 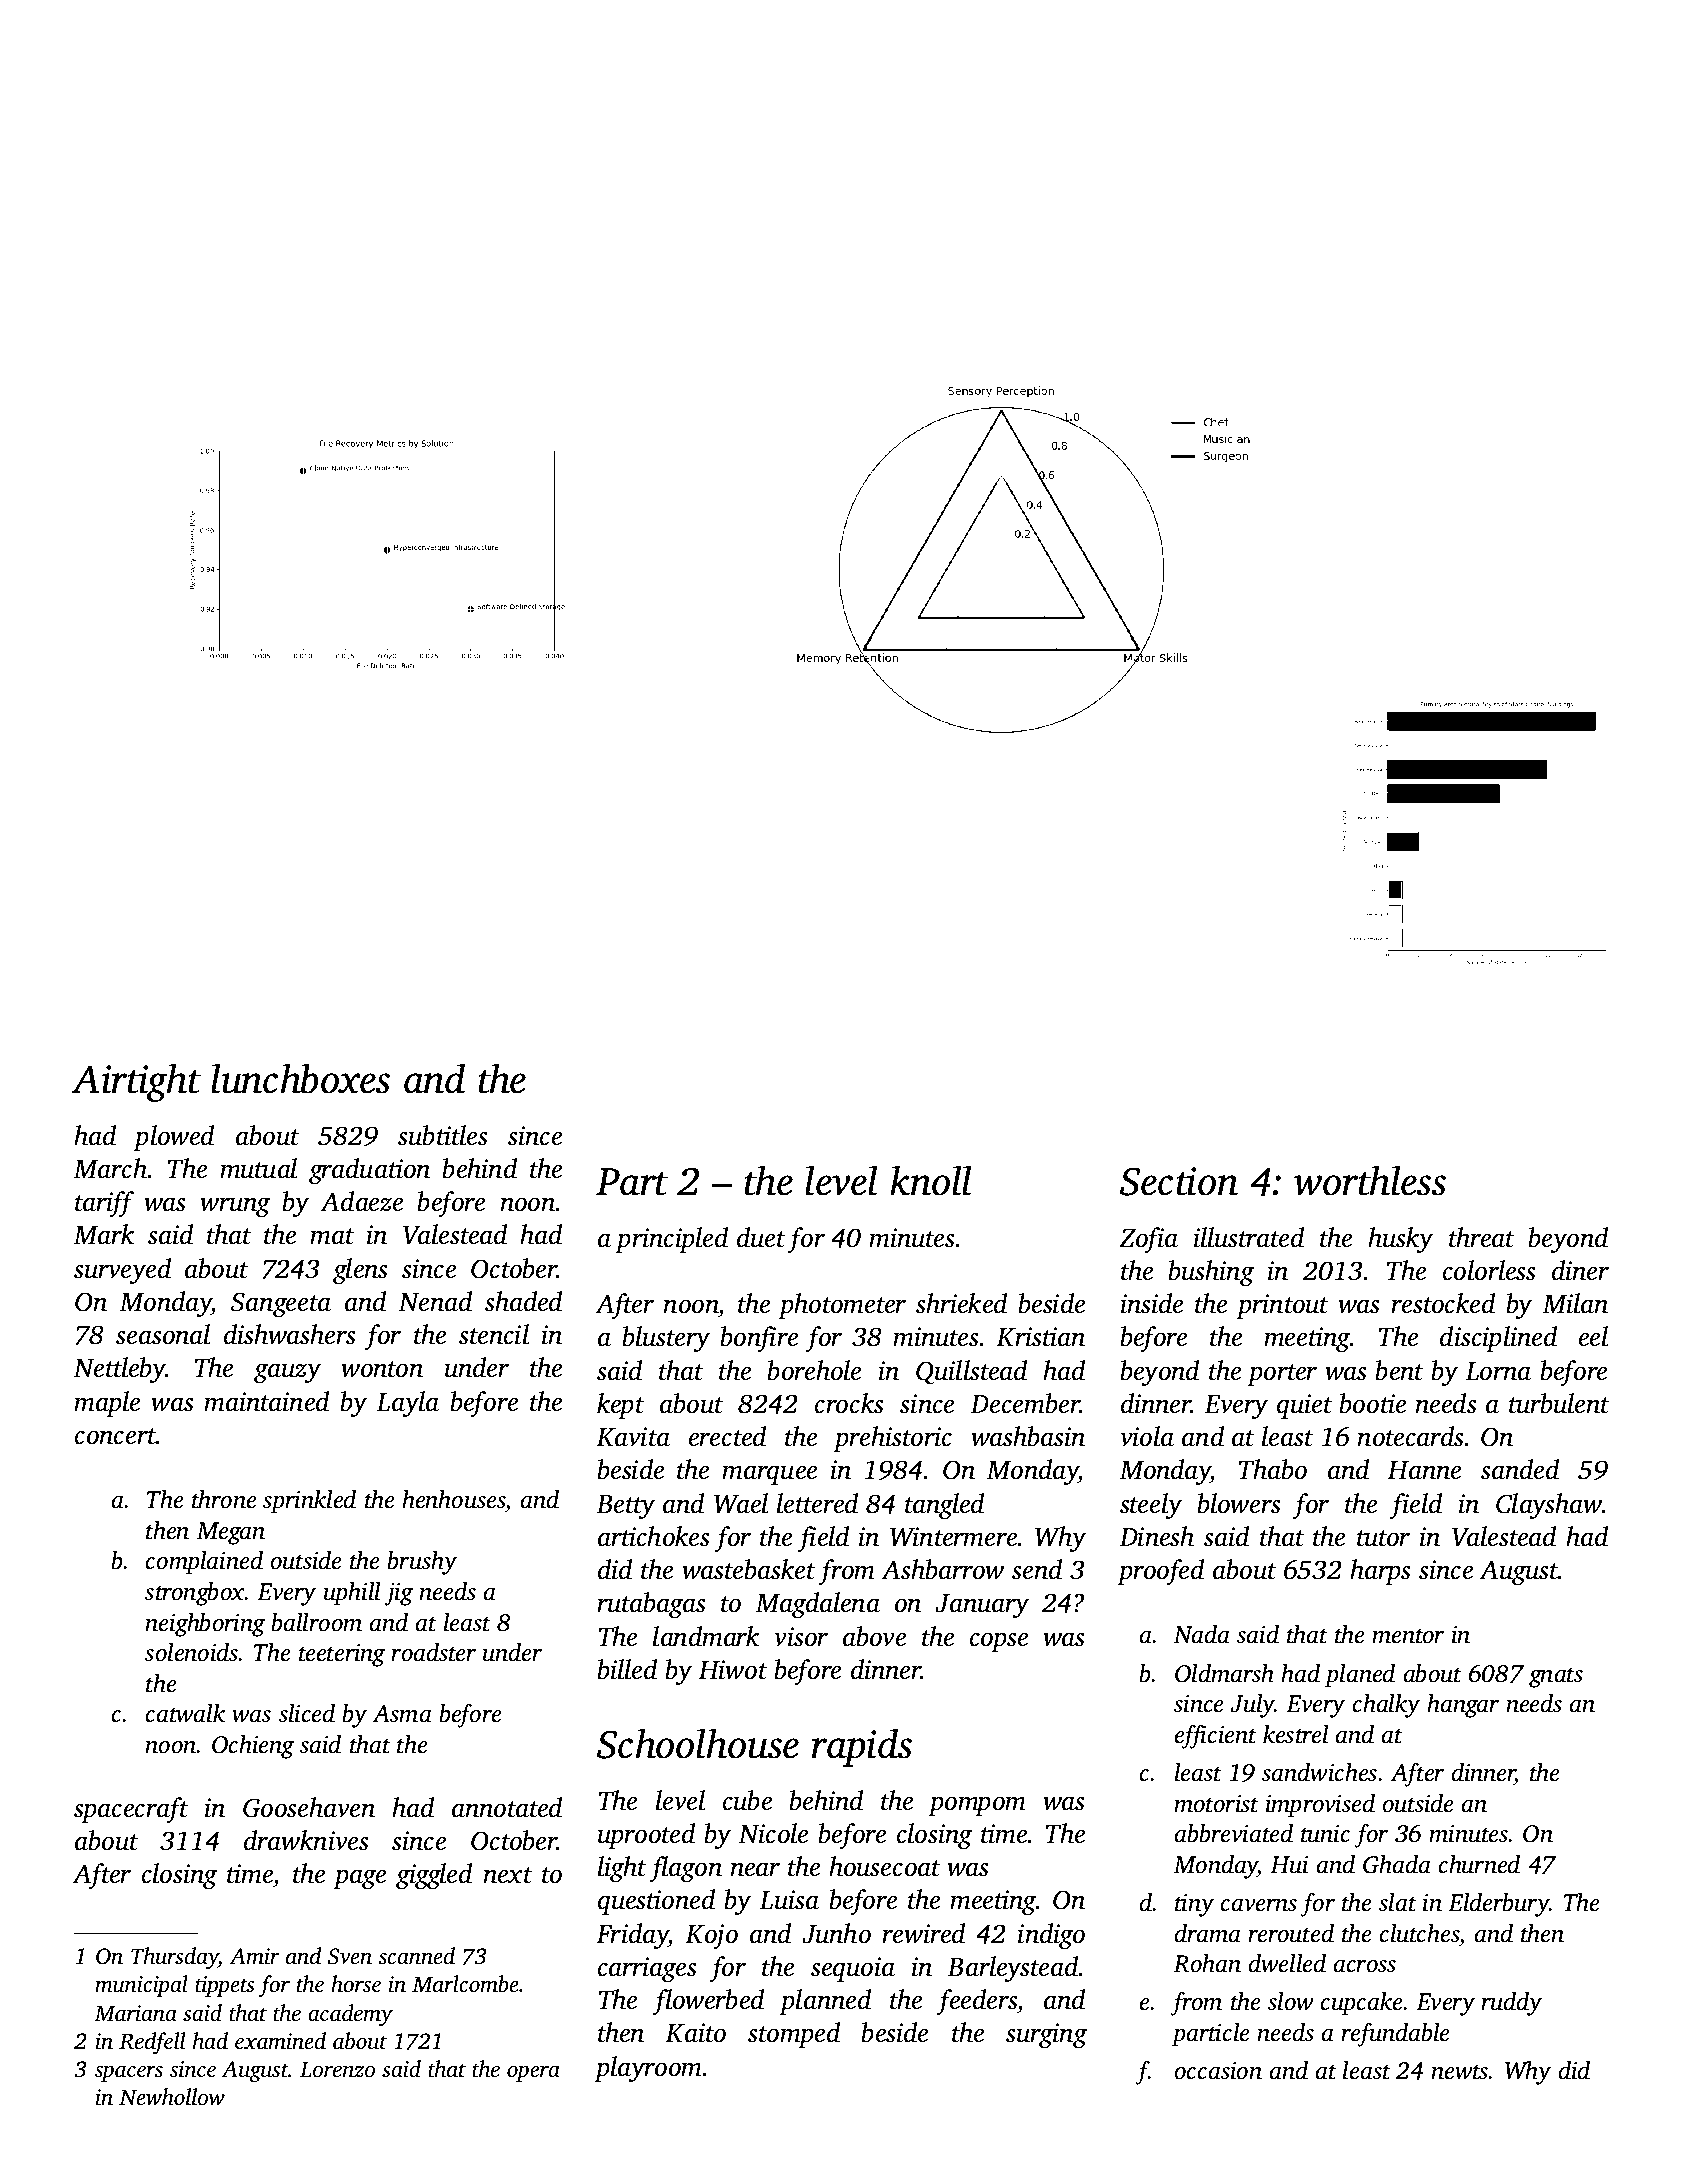 I want to click on blowers, so click(x=1239, y=1503).
